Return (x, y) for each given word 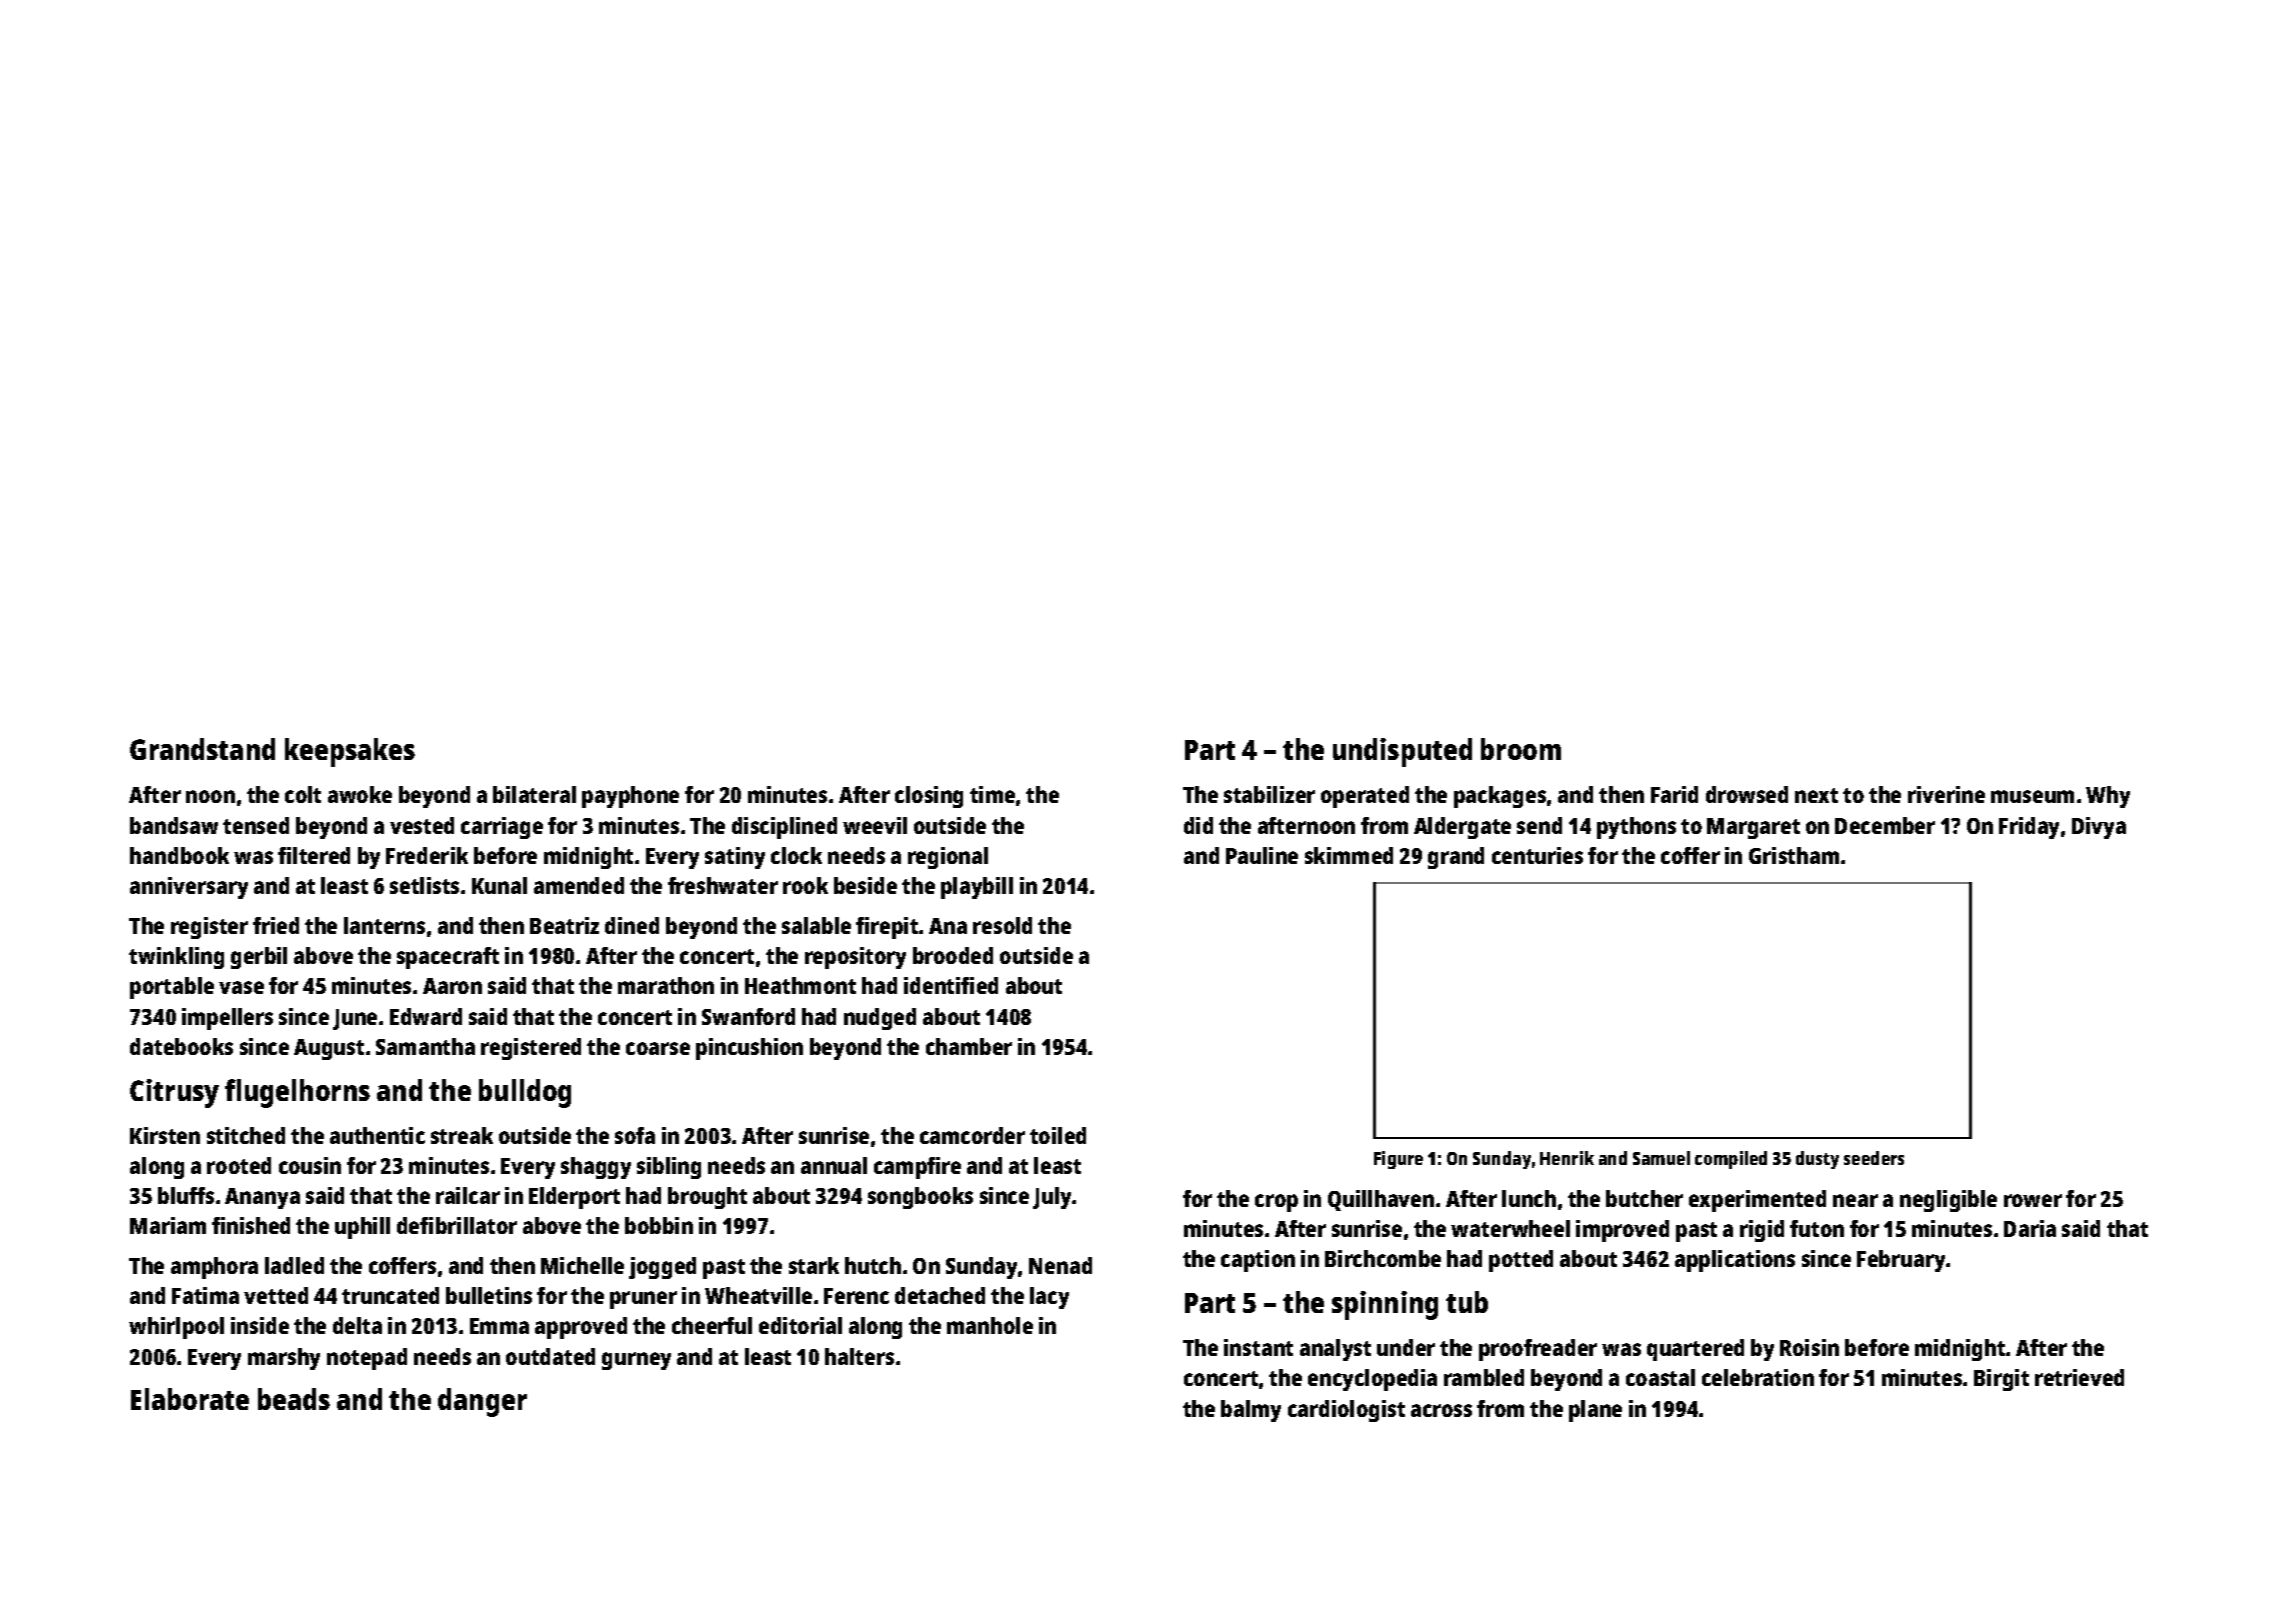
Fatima (205, 1295)
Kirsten (165, 1135)
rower (2033, 1200)
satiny (735, 858)
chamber (969, 1046)
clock (796, 855)
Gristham (1794, 855)
